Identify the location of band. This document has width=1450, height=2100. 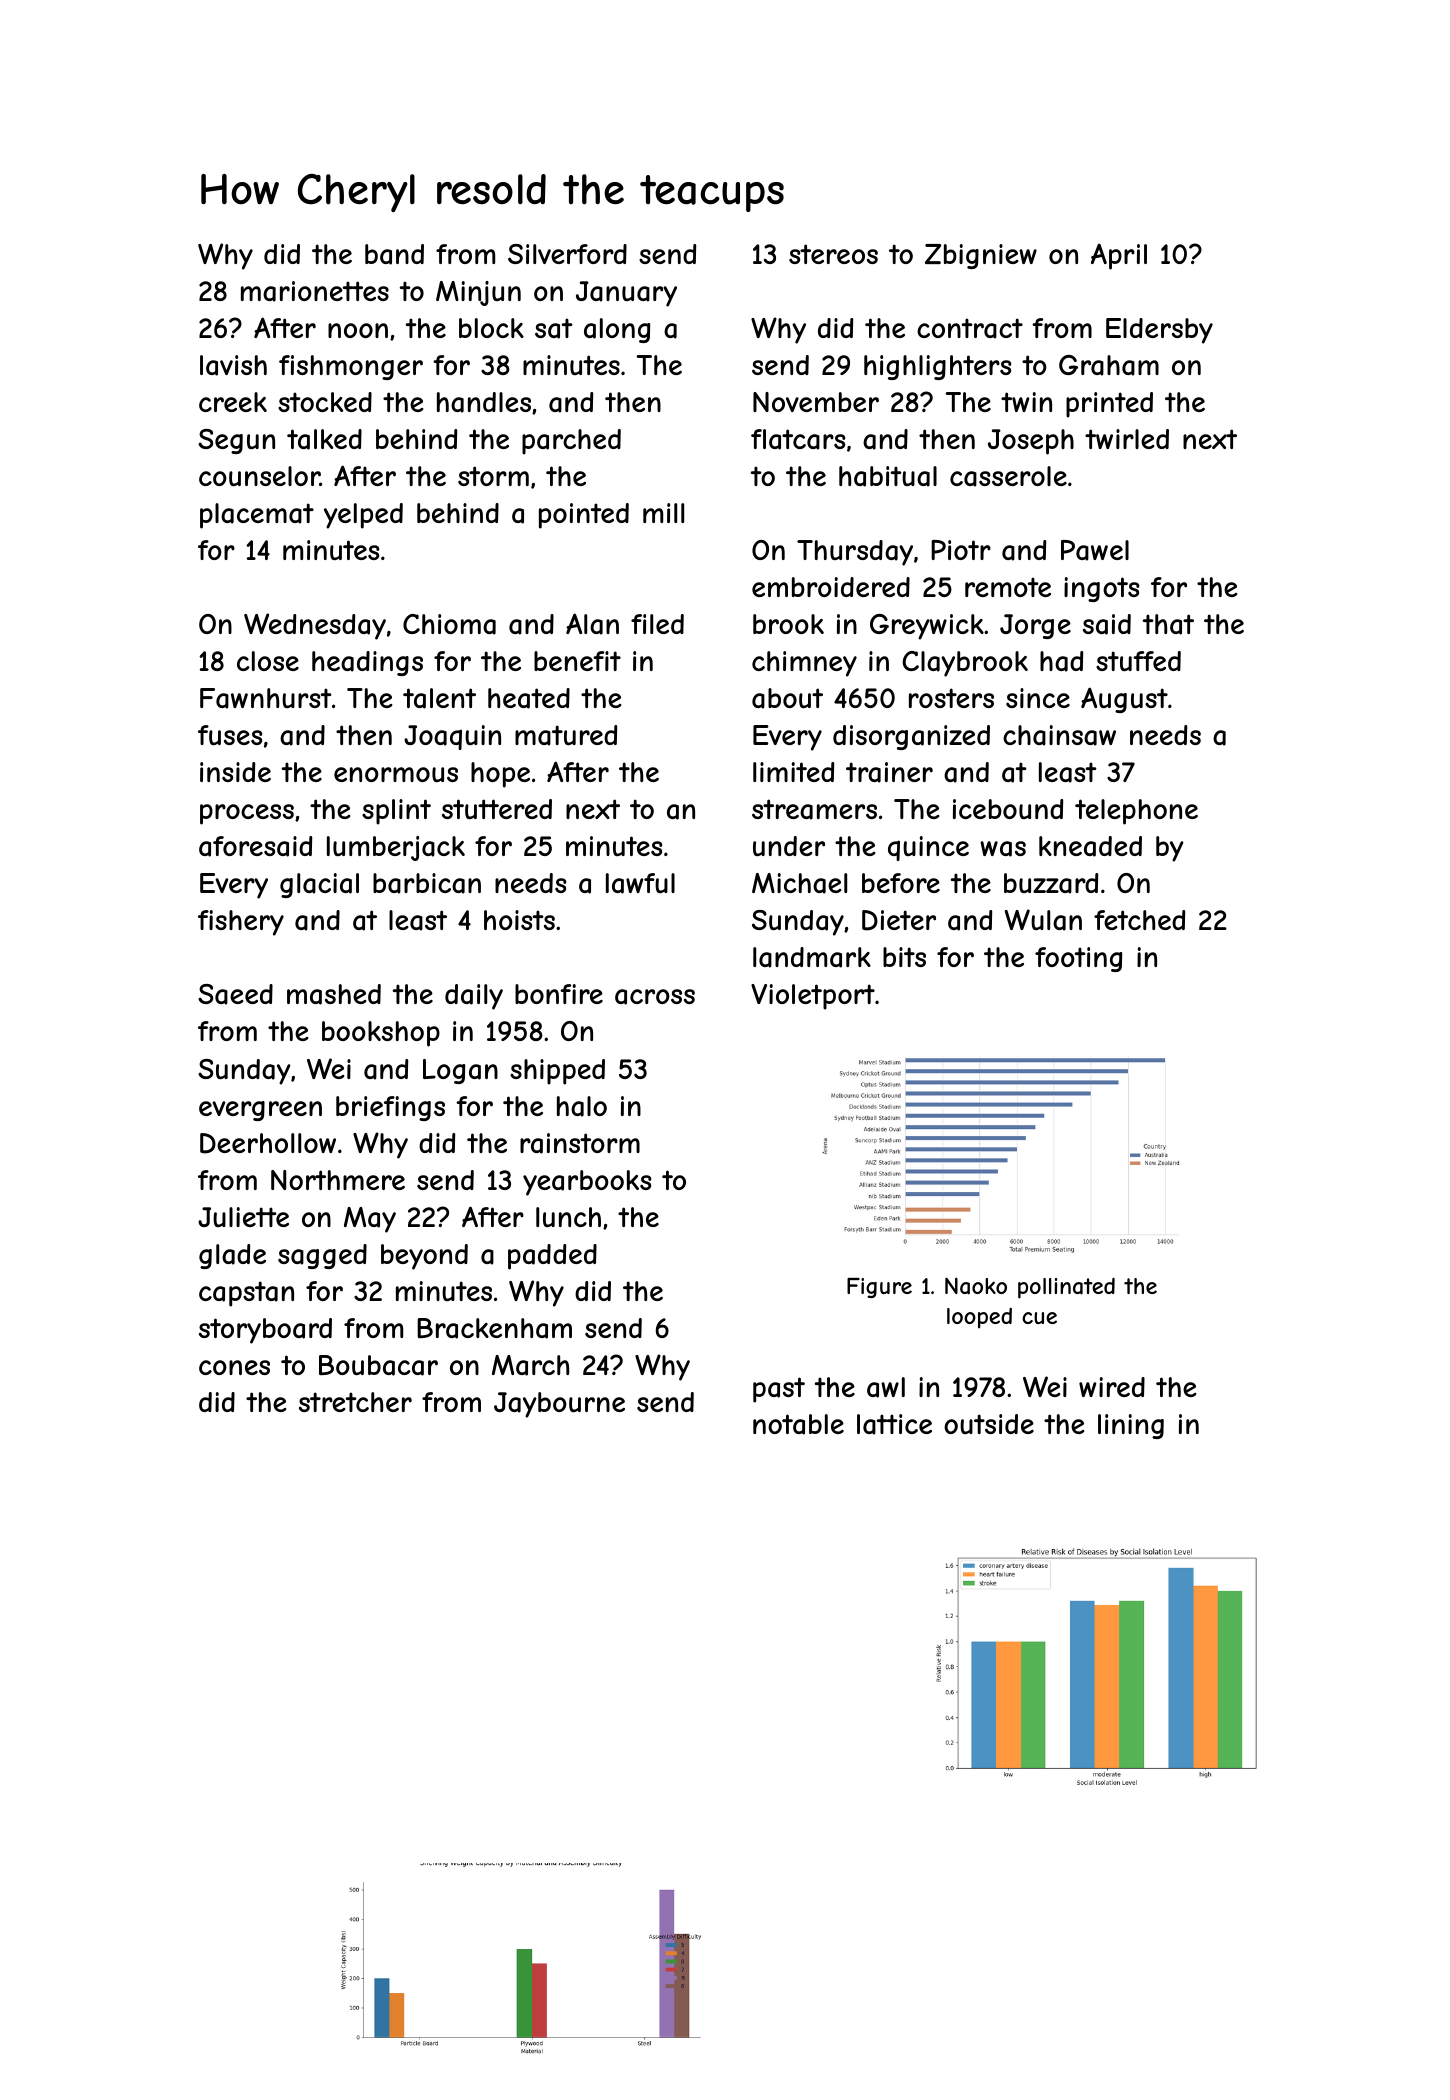
(394, 254).
